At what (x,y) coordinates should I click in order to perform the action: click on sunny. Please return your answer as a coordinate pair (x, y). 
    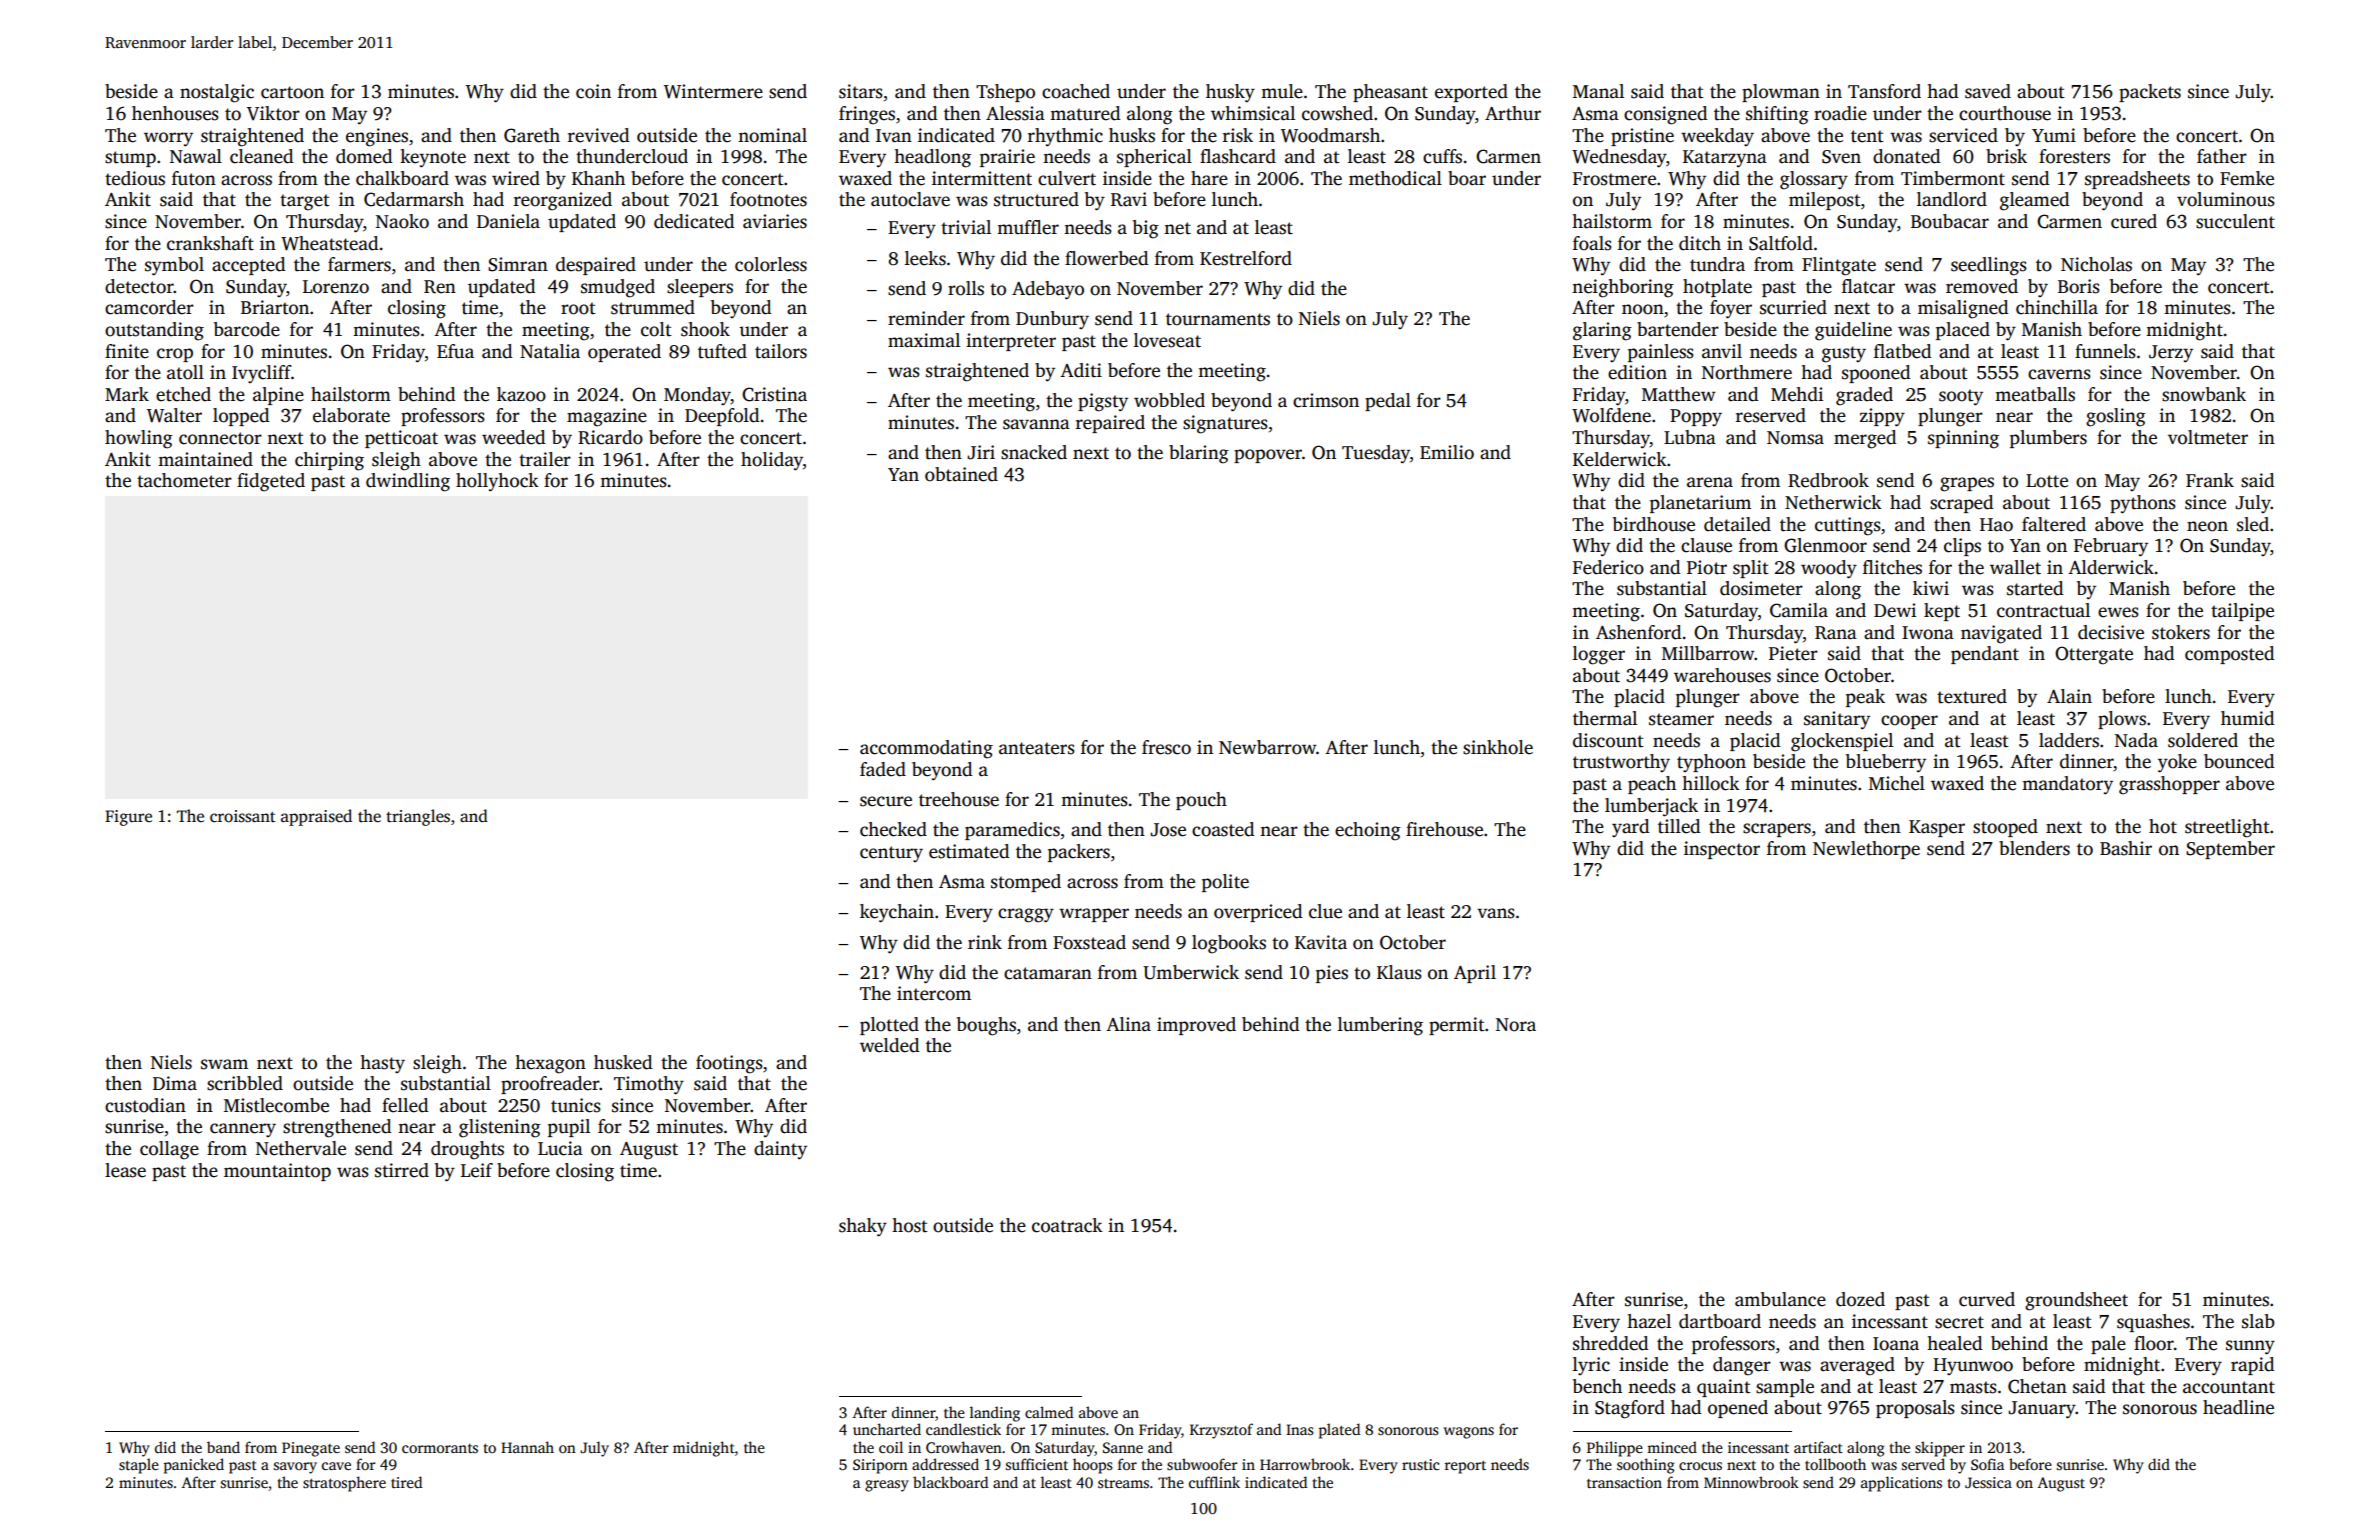
    Looking at the image, I should click on (2250, 1347).
